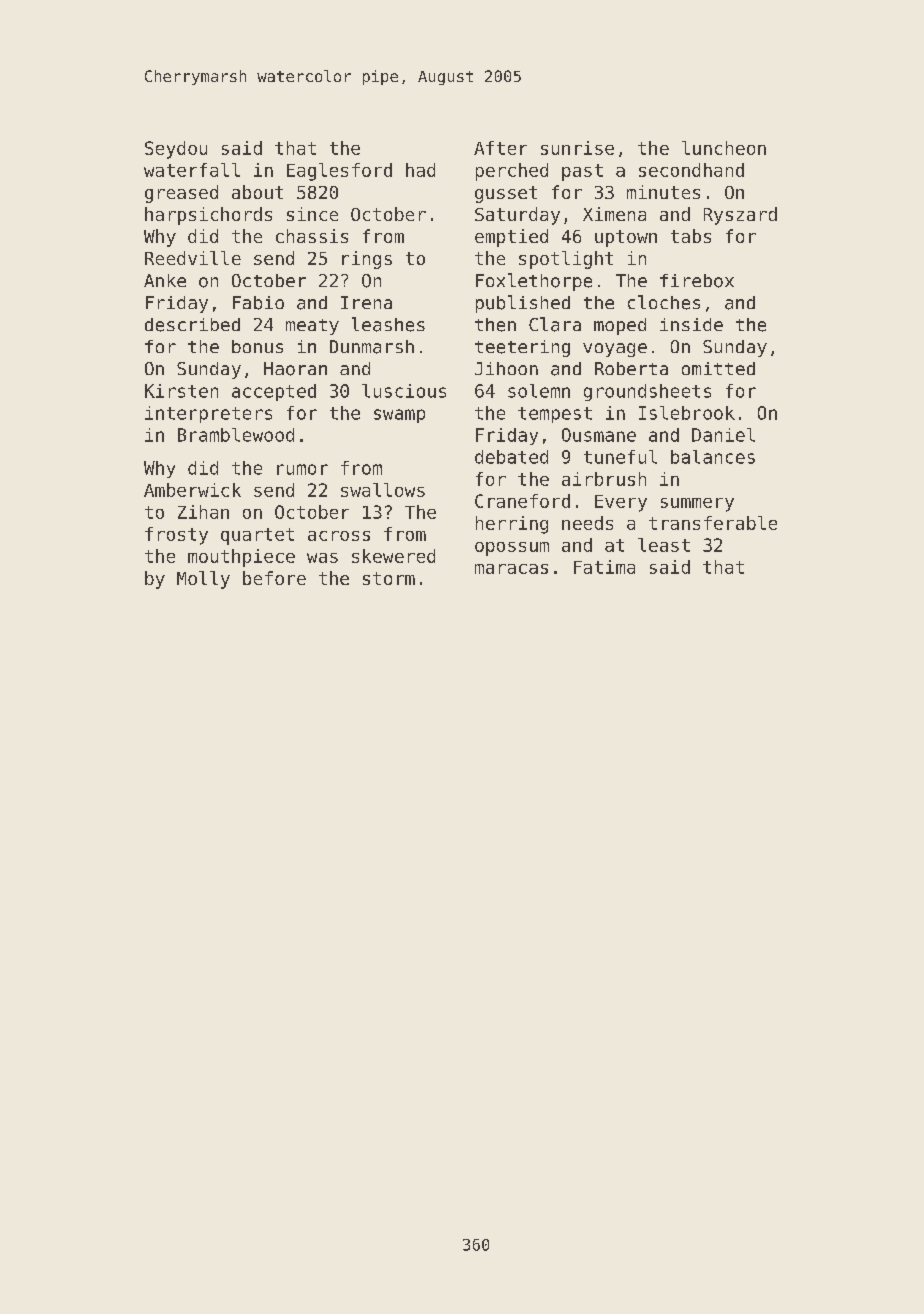  I want to click on inside, so click(691, 324).
